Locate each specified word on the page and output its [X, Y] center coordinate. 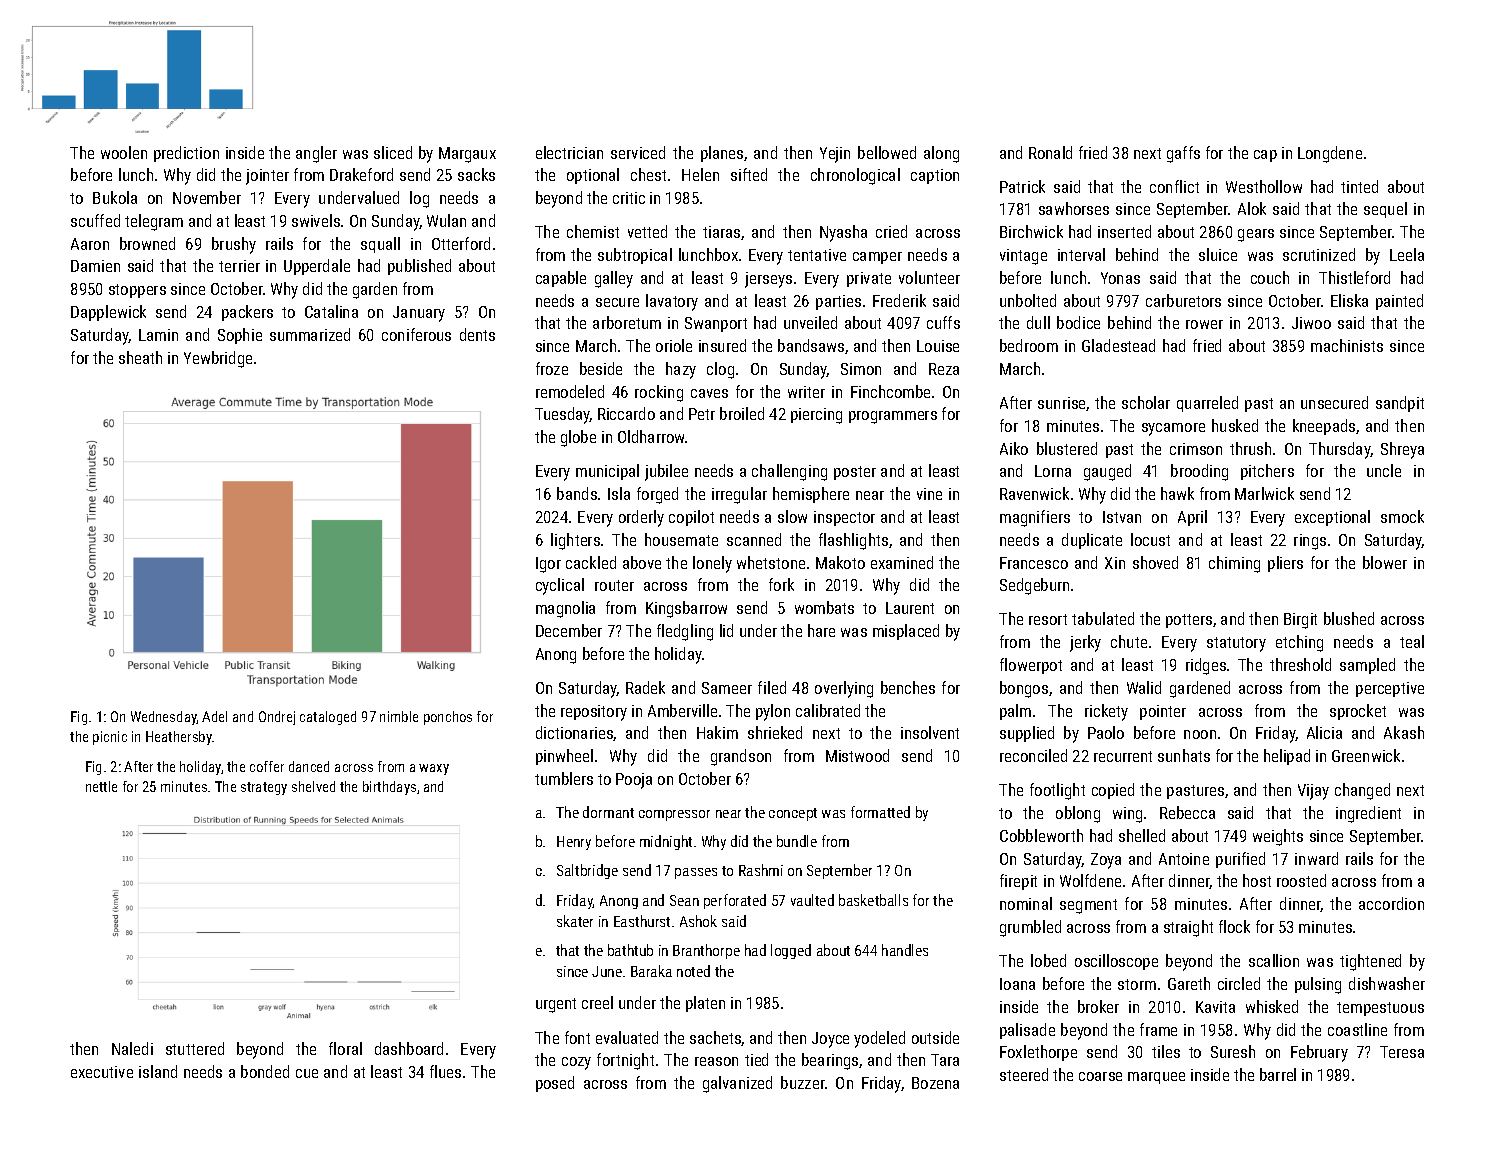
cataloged [328, 718]
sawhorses [1074, 208]
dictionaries [575, 733]
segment [1088, 906]
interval [1081, 254]
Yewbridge [218, 359]
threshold [1300, 664]
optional [593, 176]
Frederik [899, 300]
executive [102, 1072]
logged [791, 951]
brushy [234, 245]
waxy [434, 769]
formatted [880, 812]
